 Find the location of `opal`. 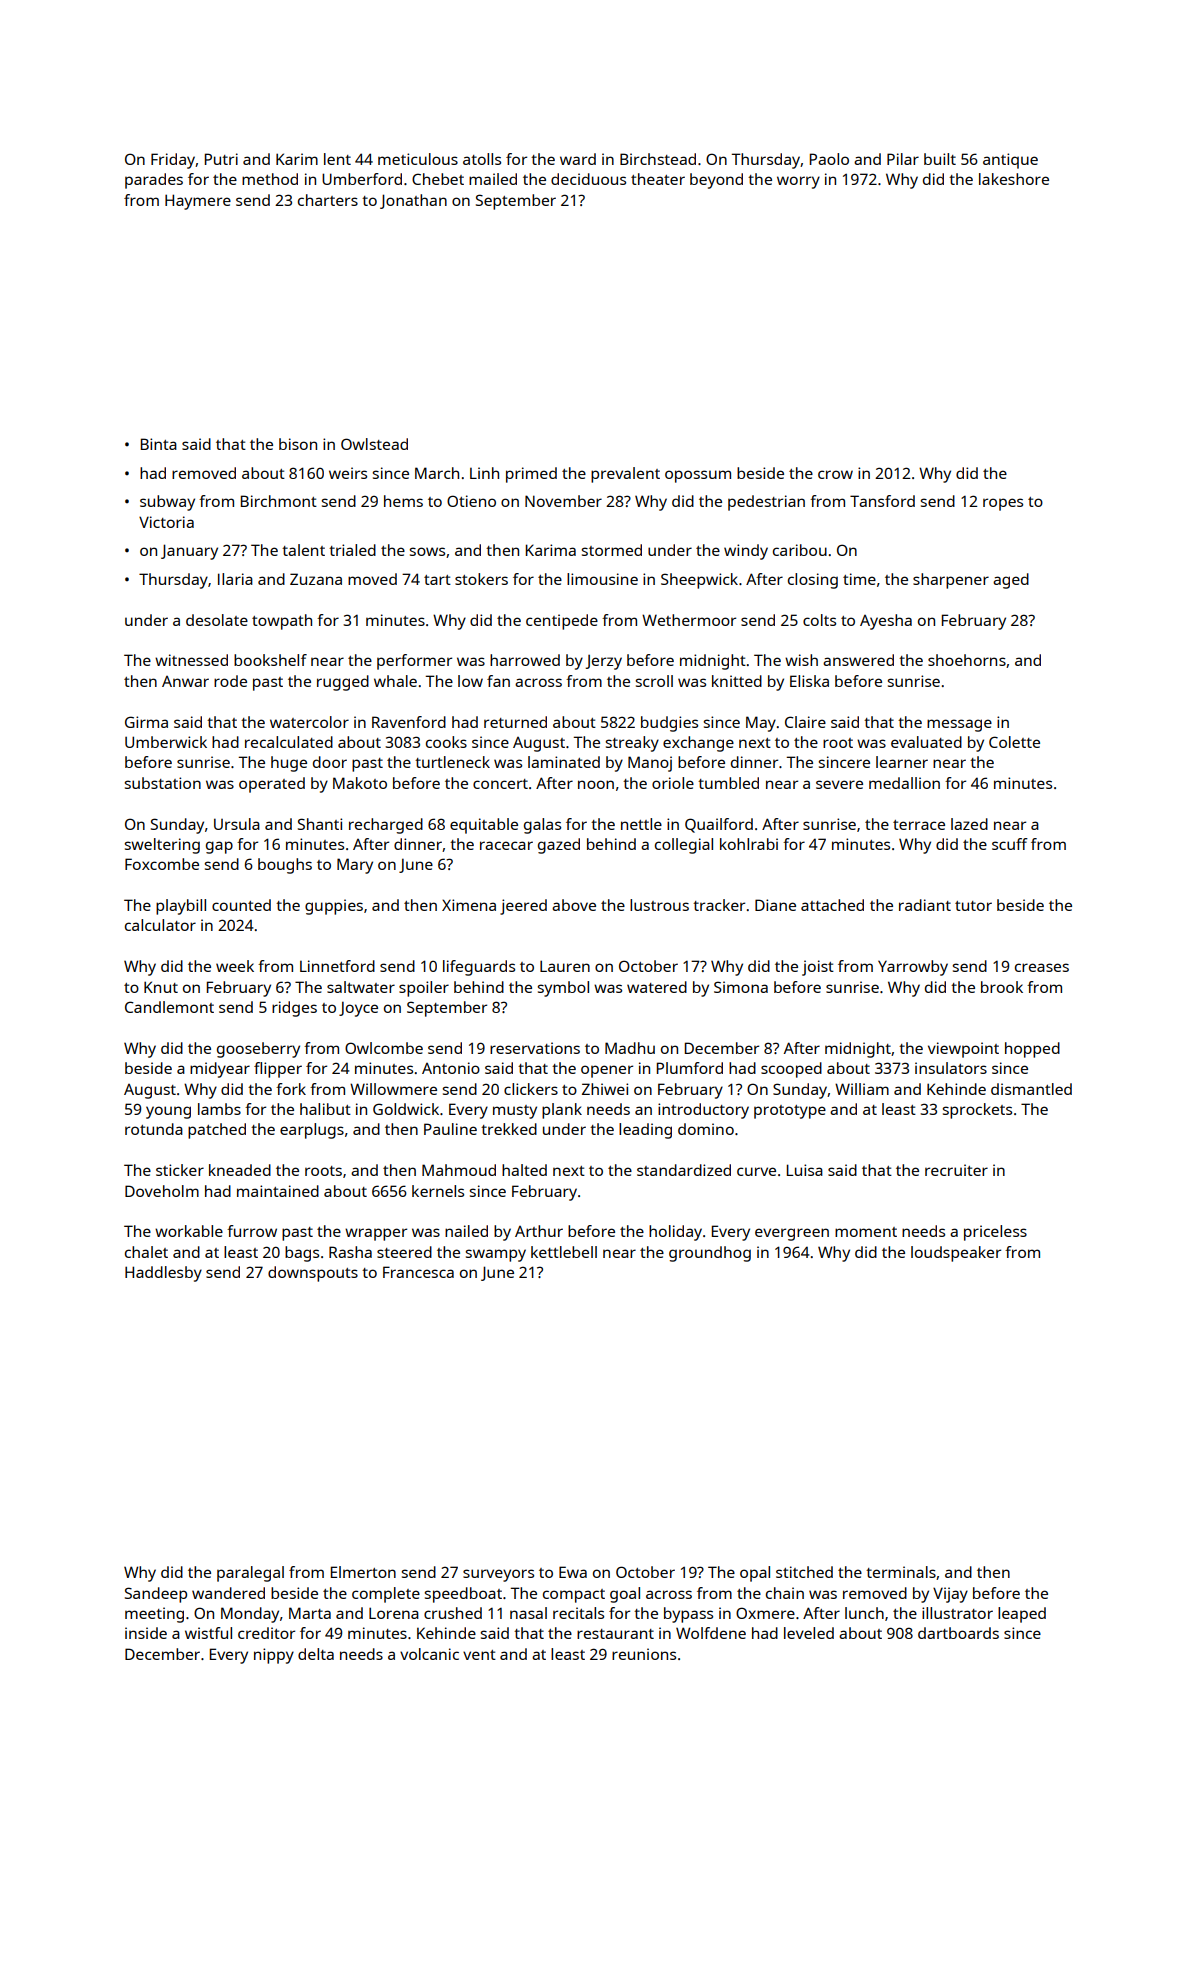

opal is located at coordinates (755, 1574).
